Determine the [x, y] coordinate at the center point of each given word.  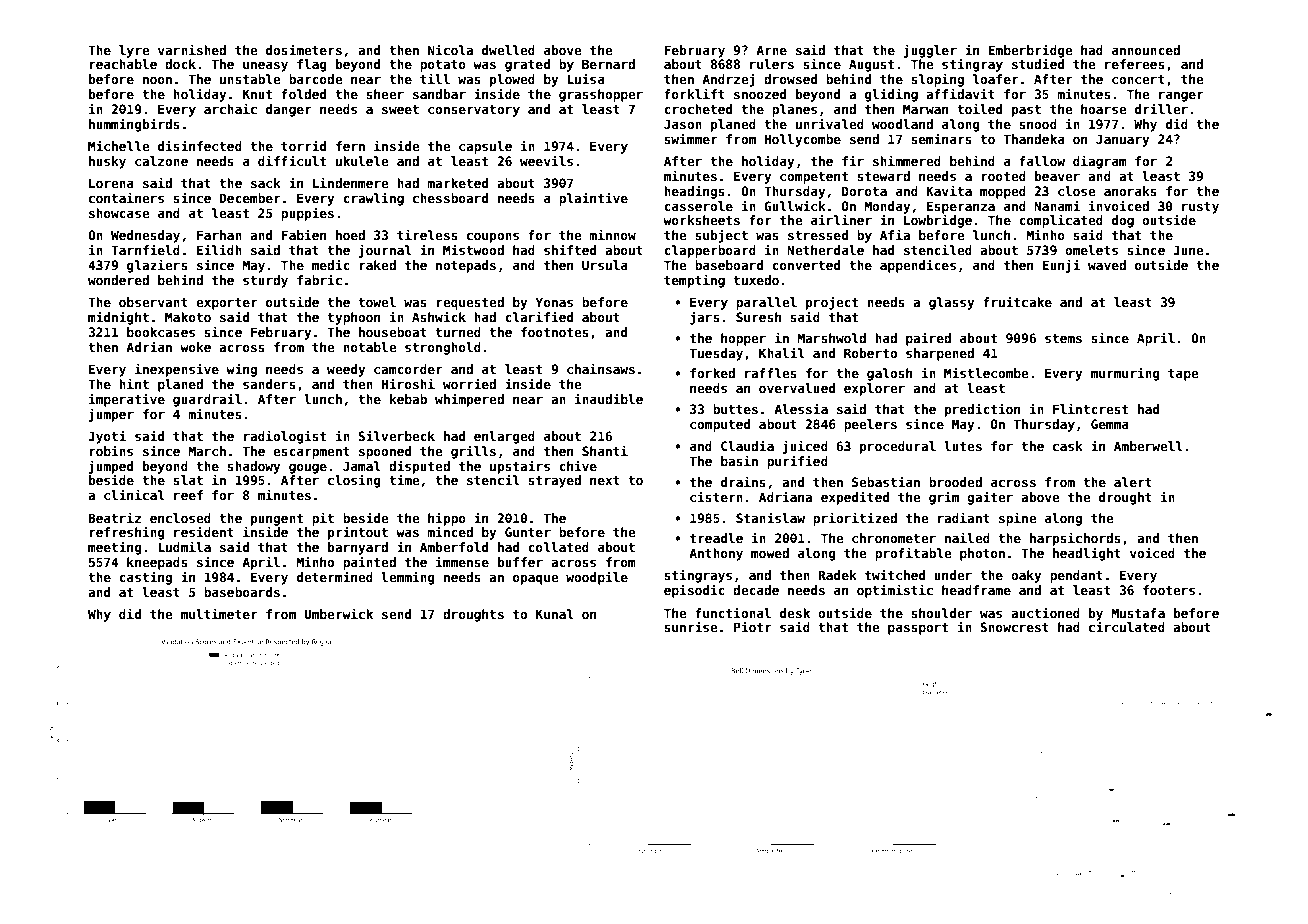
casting [145, 578]
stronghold [443, 348]
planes [794, 110]
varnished [192, 49]
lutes [963, 446]
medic [331, 264]
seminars [941, 138]
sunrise [691, 626]
